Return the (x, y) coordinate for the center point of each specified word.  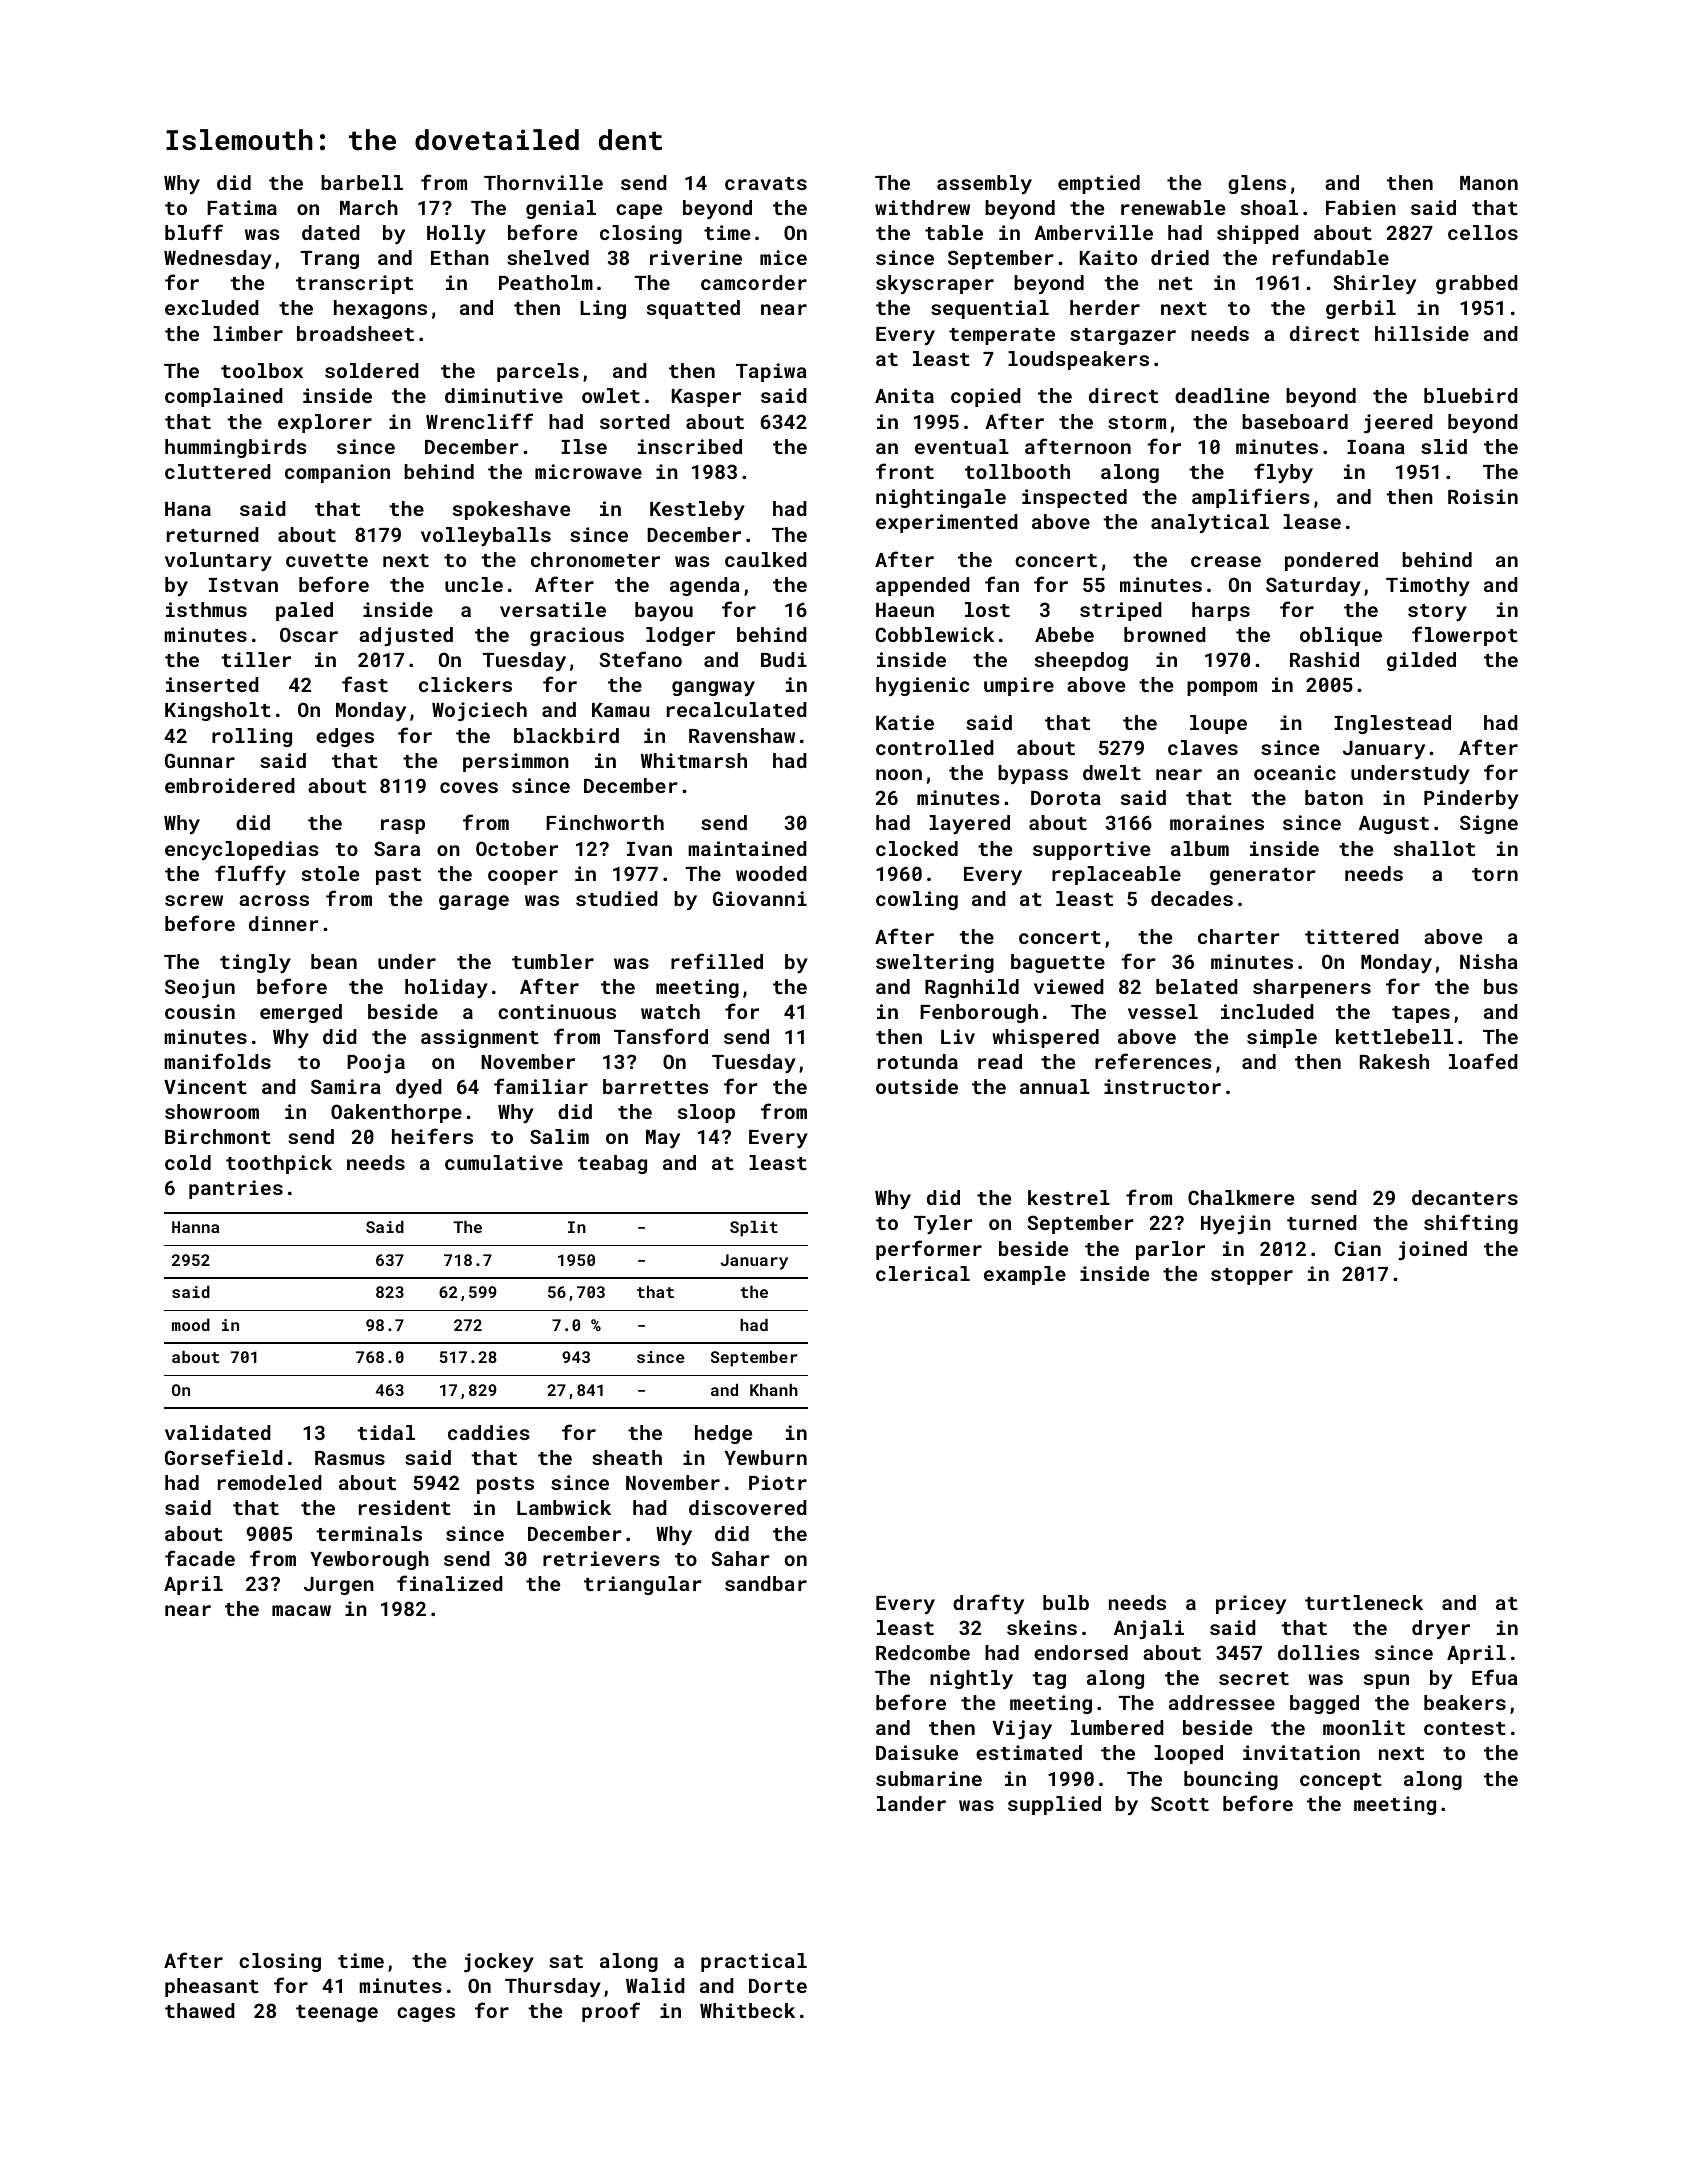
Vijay (1022, 1729)
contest (1465, 1728)
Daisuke (917, 1752)
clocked (917, 848)
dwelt (1112, 772)
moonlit (1364, 1727)
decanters (1465, 1197)
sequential (990, 309)
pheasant (212, 1987)
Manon (1489, 183)
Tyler (943, 1224)
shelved (548, 257)
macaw (301, 1610)
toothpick (279, 1164)
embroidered (230, 785)
